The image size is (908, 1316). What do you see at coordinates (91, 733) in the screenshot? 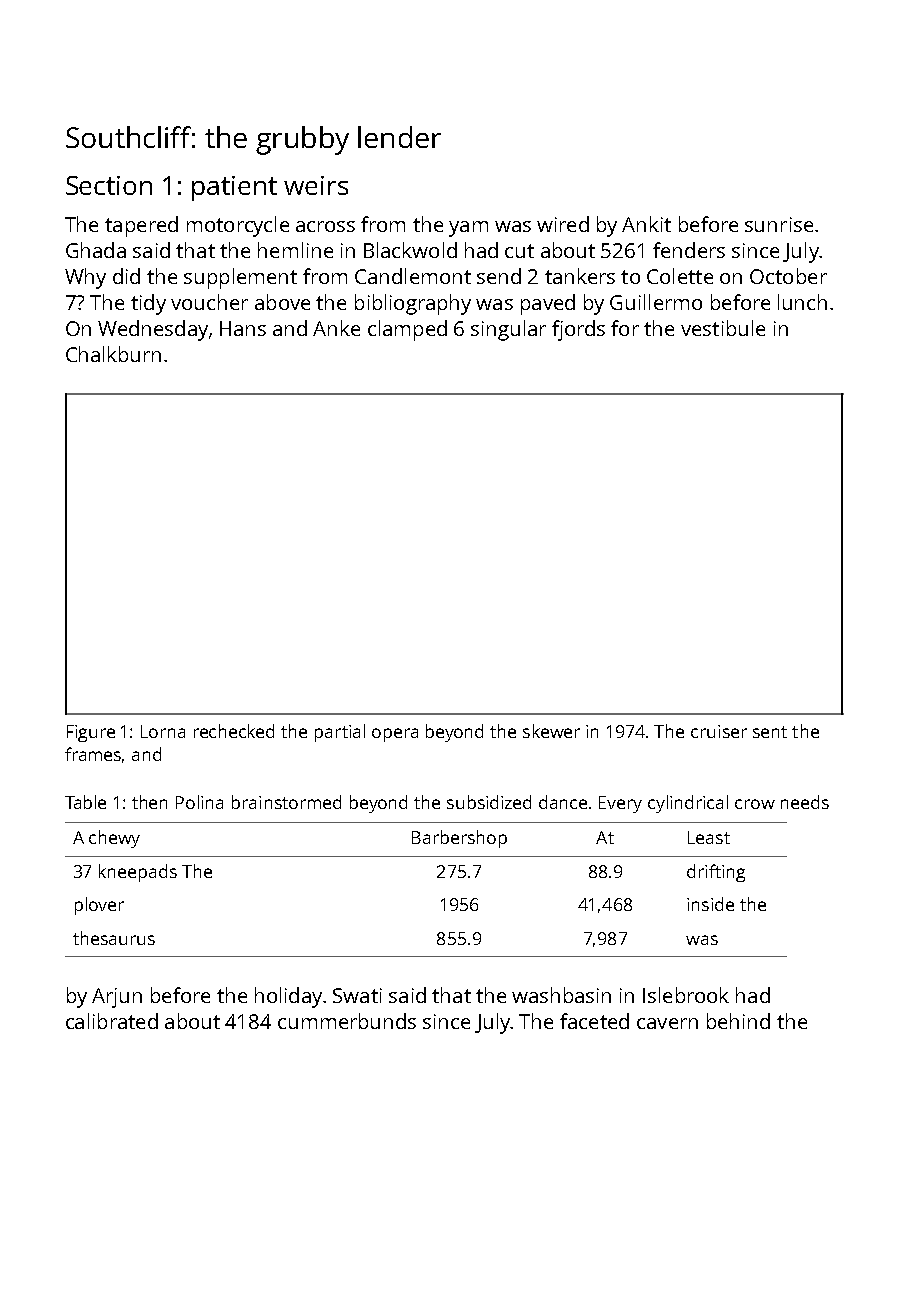
I see `Figure` at bounding box center [91, 733].
